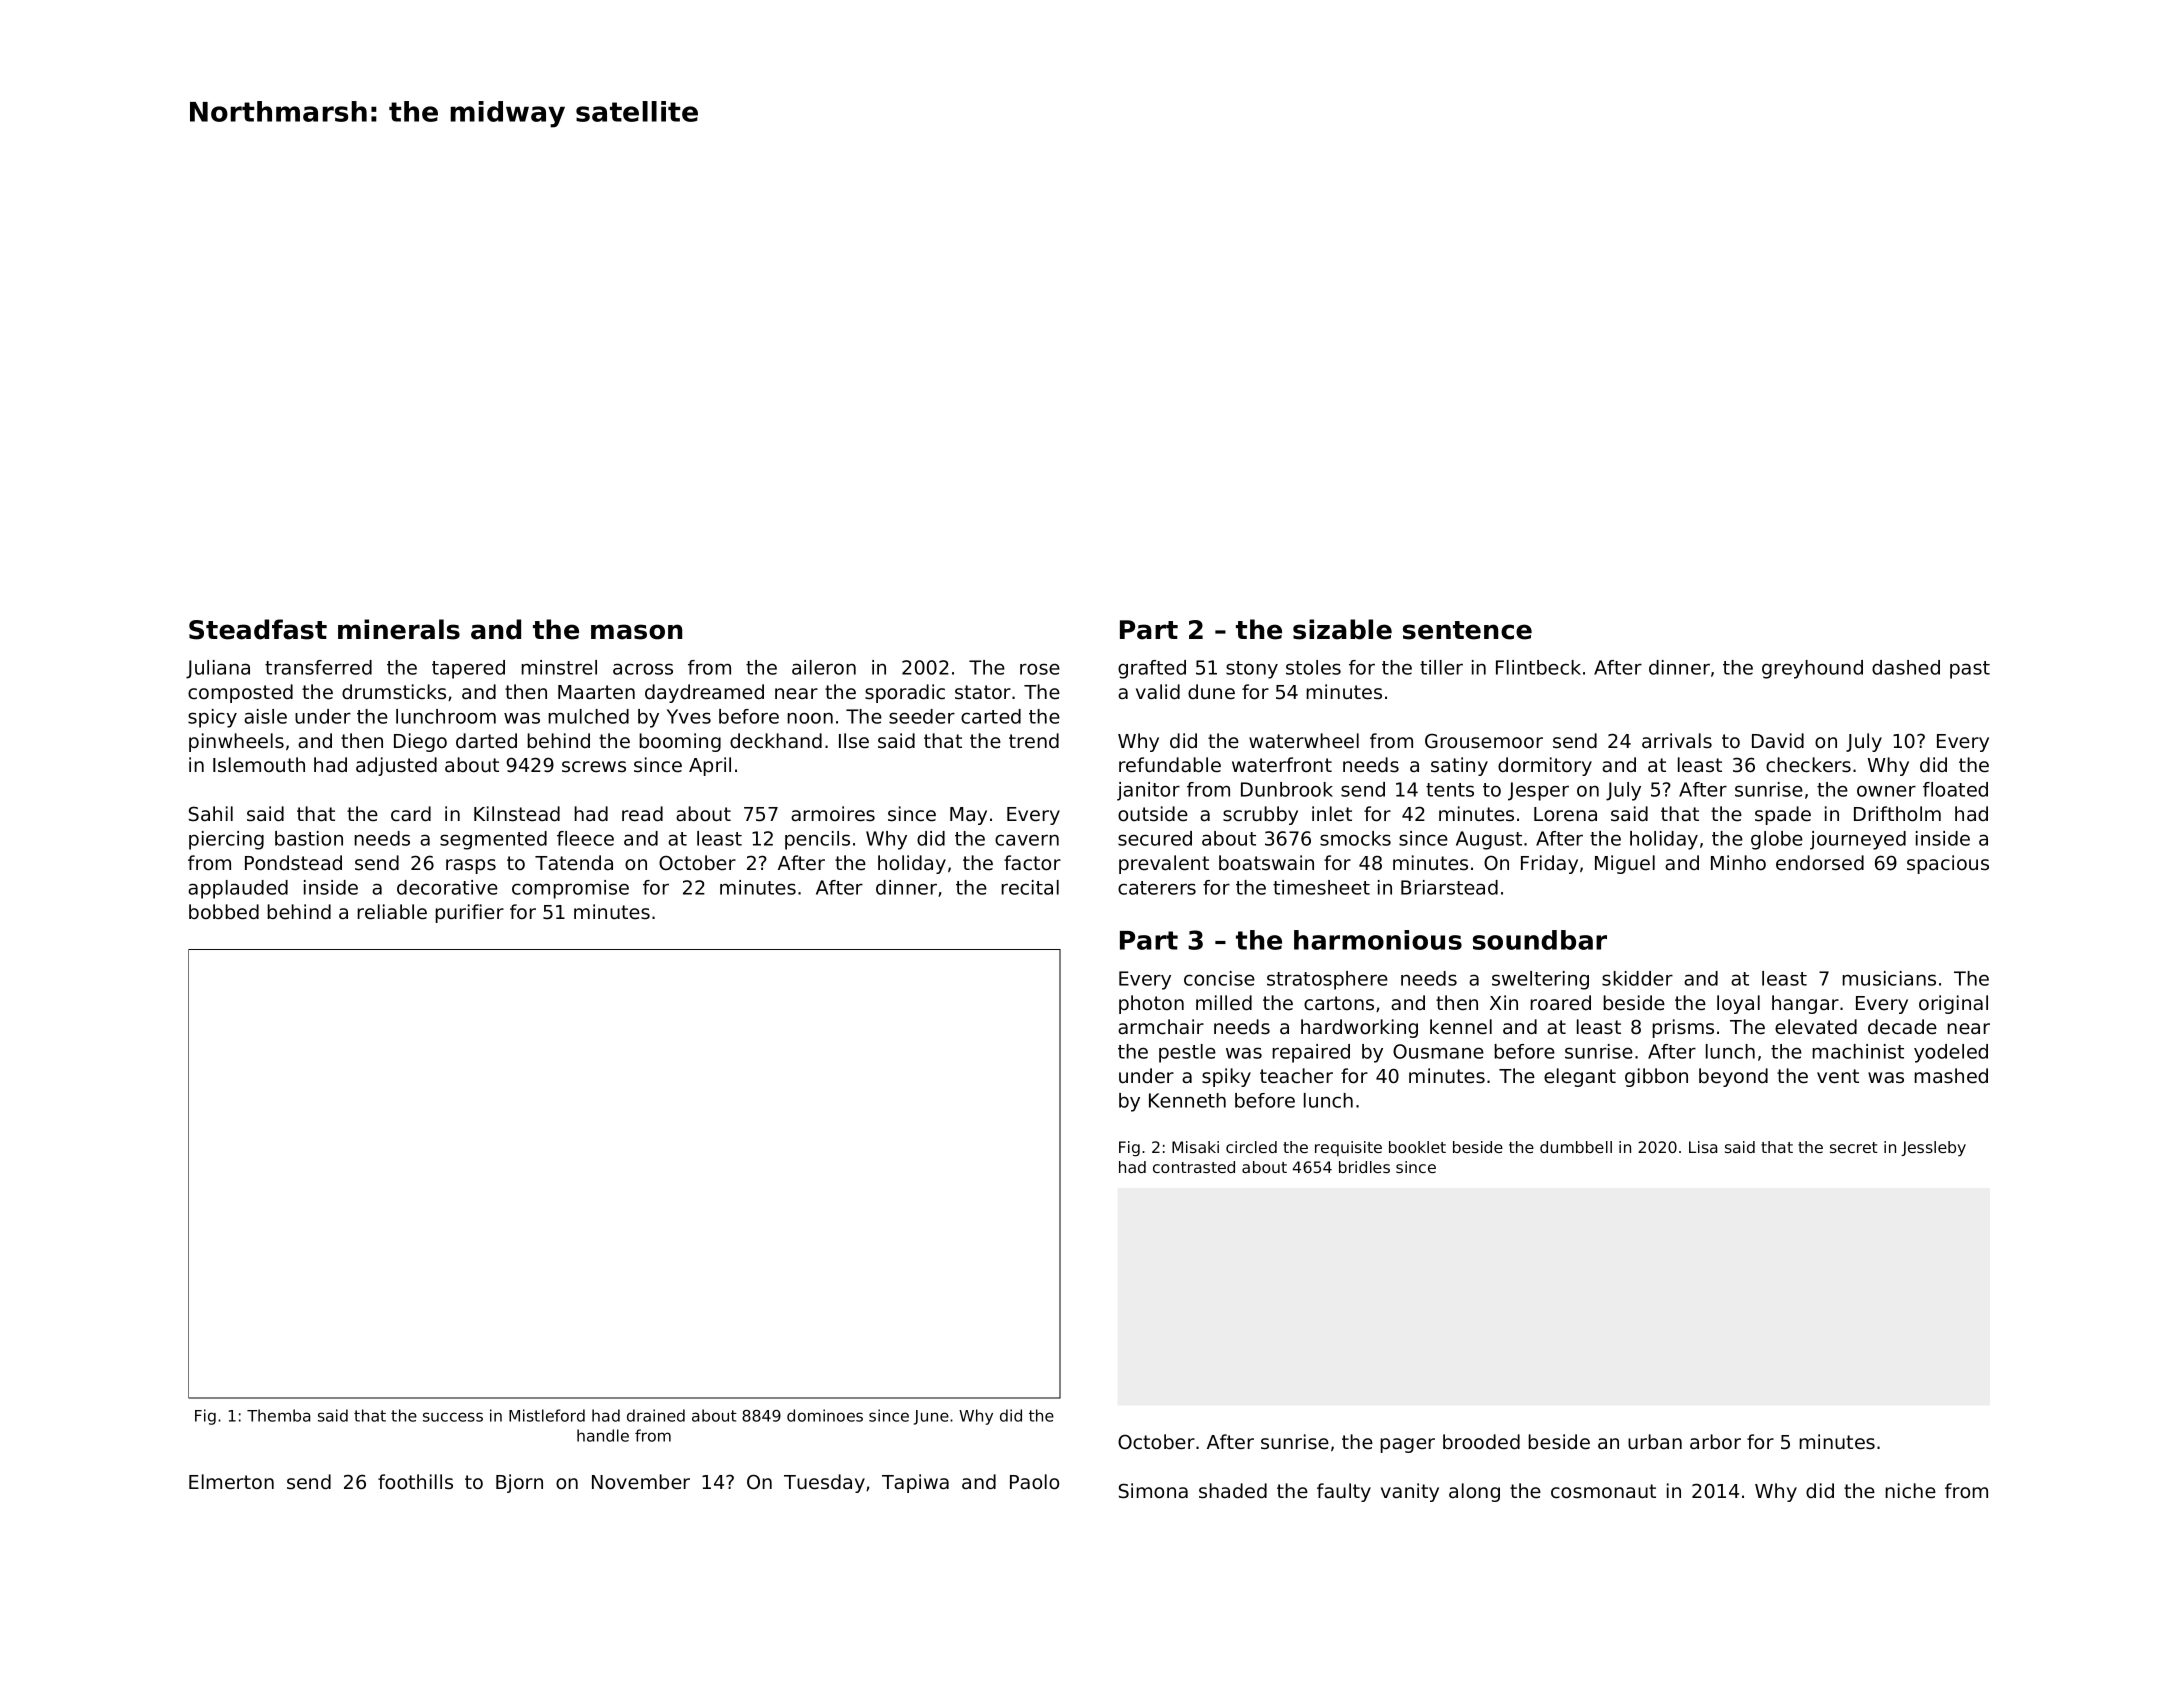 This document has height=1683, width=2178. I want to click on armchair, so click(1161, 1027).
